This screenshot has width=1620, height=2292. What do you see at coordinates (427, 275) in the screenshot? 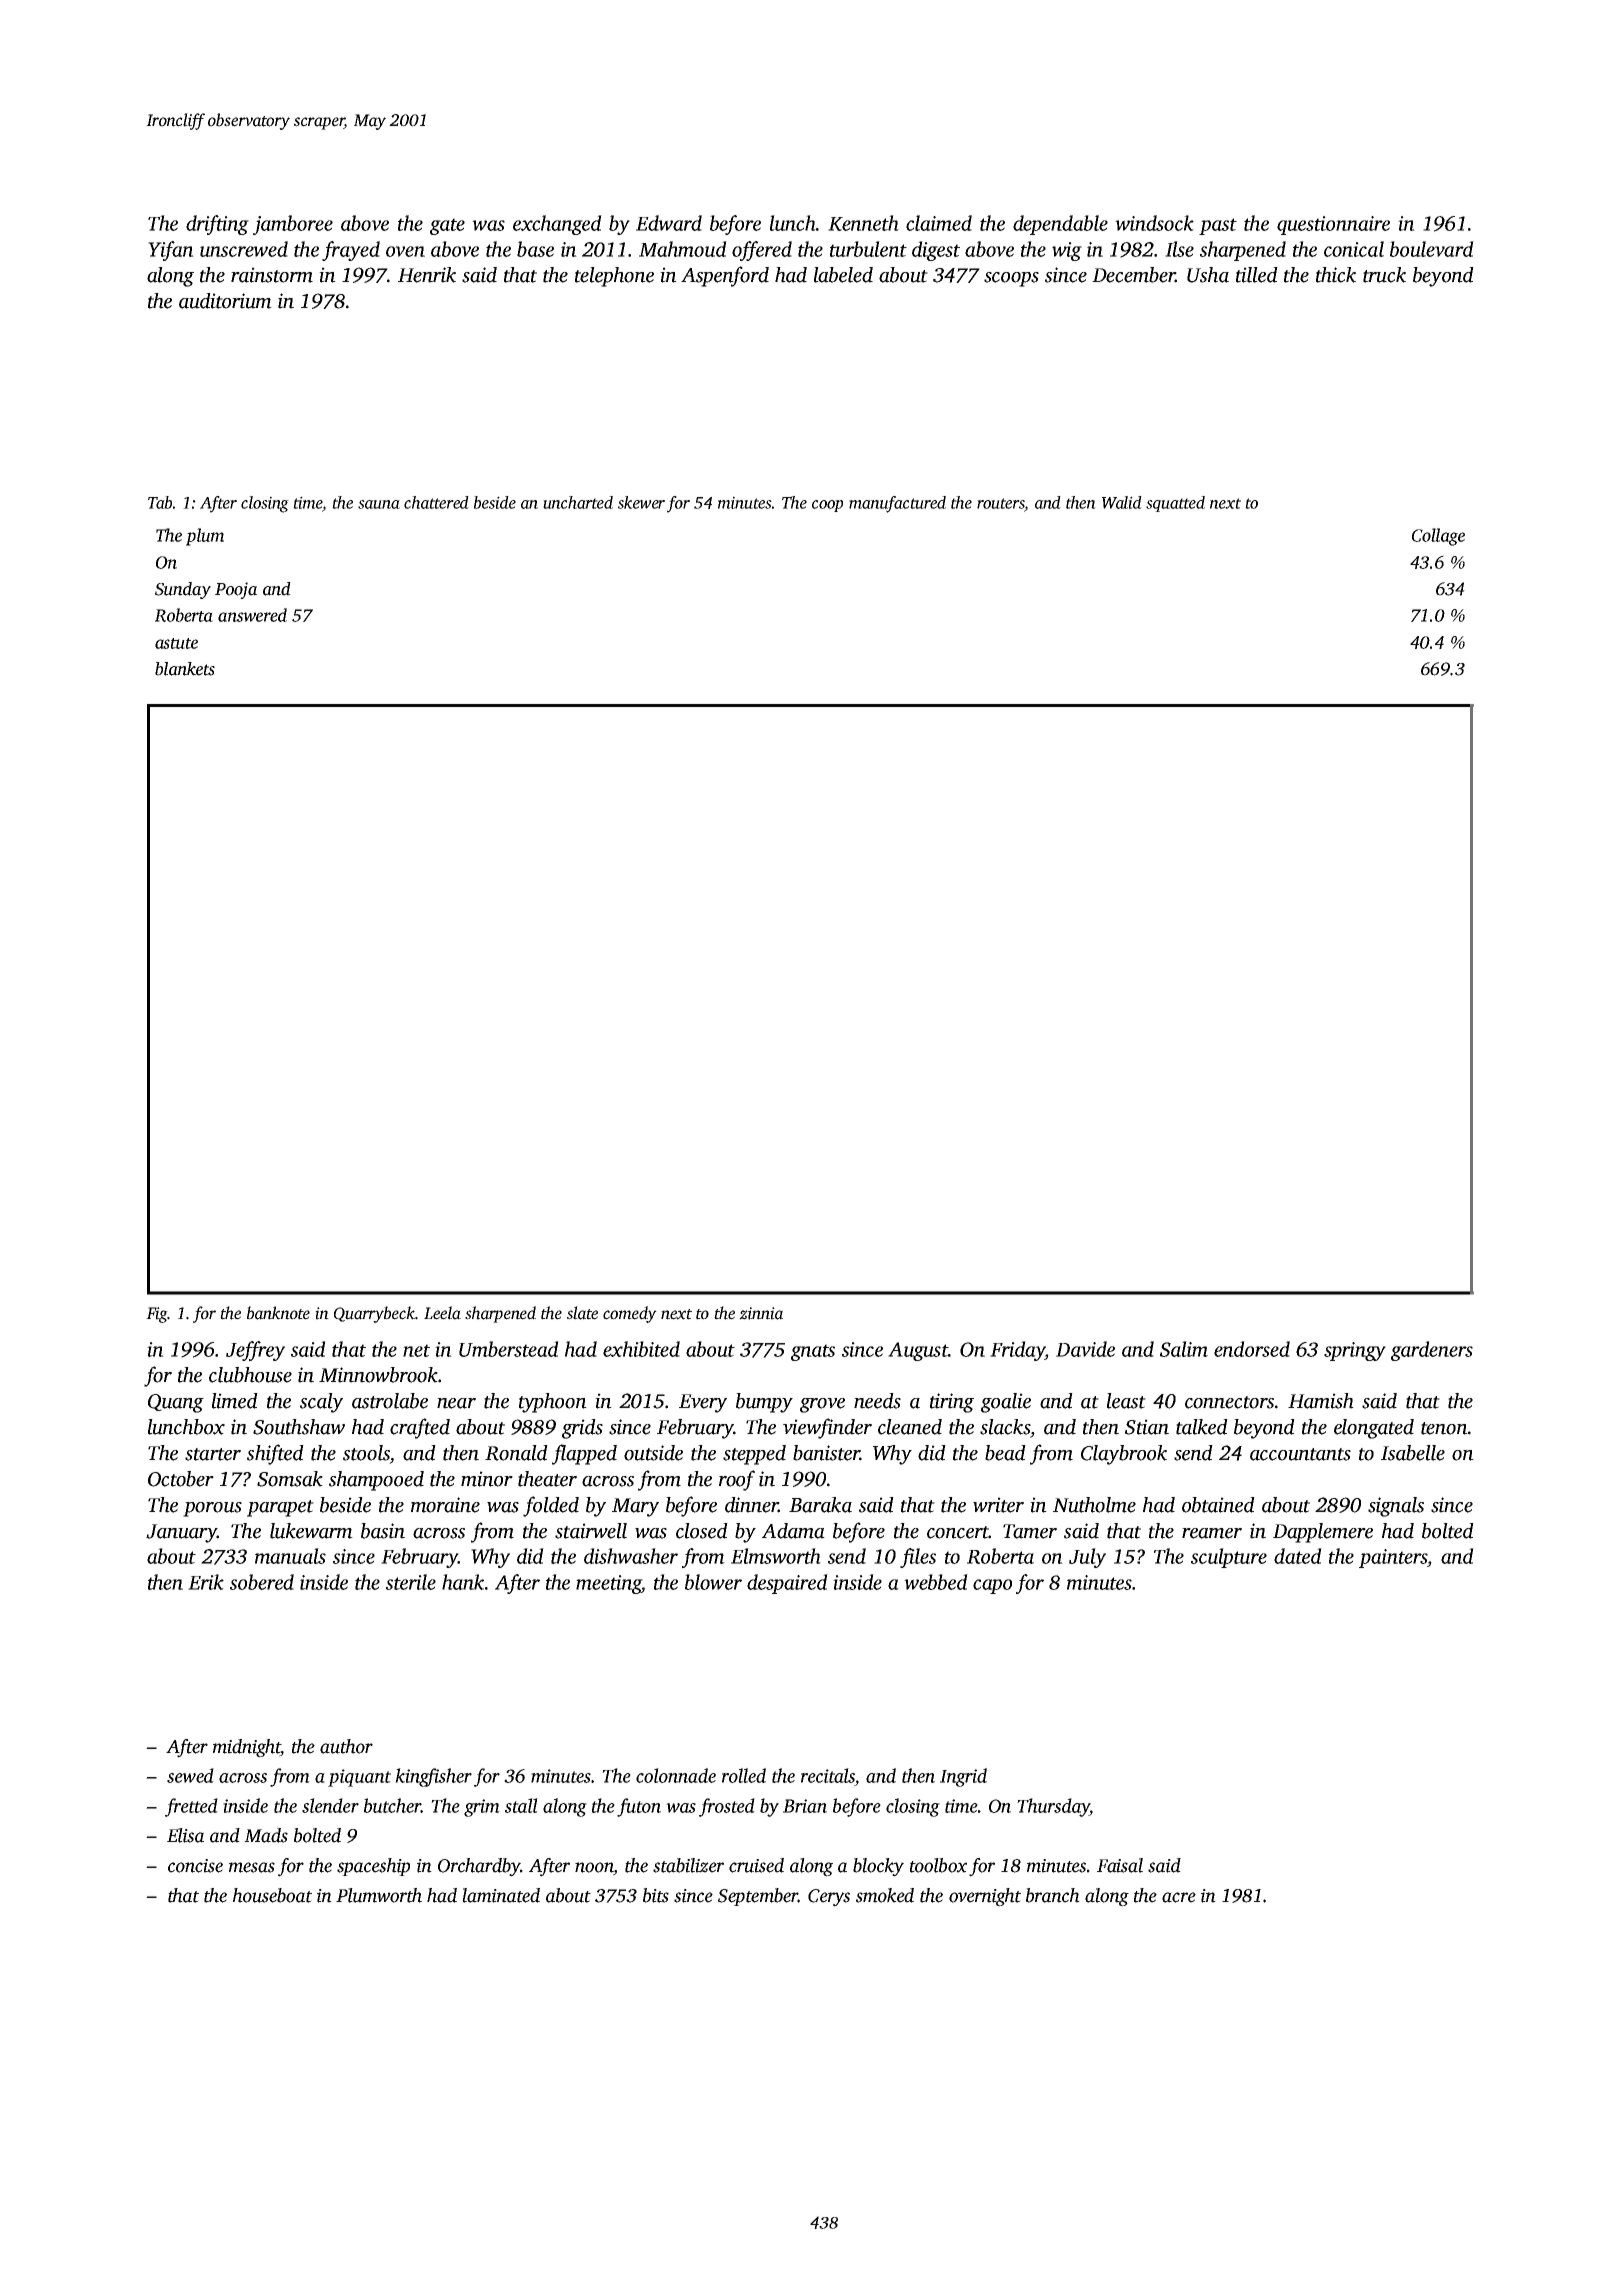
I see `Henrik` at bounding box center [427, 275].
